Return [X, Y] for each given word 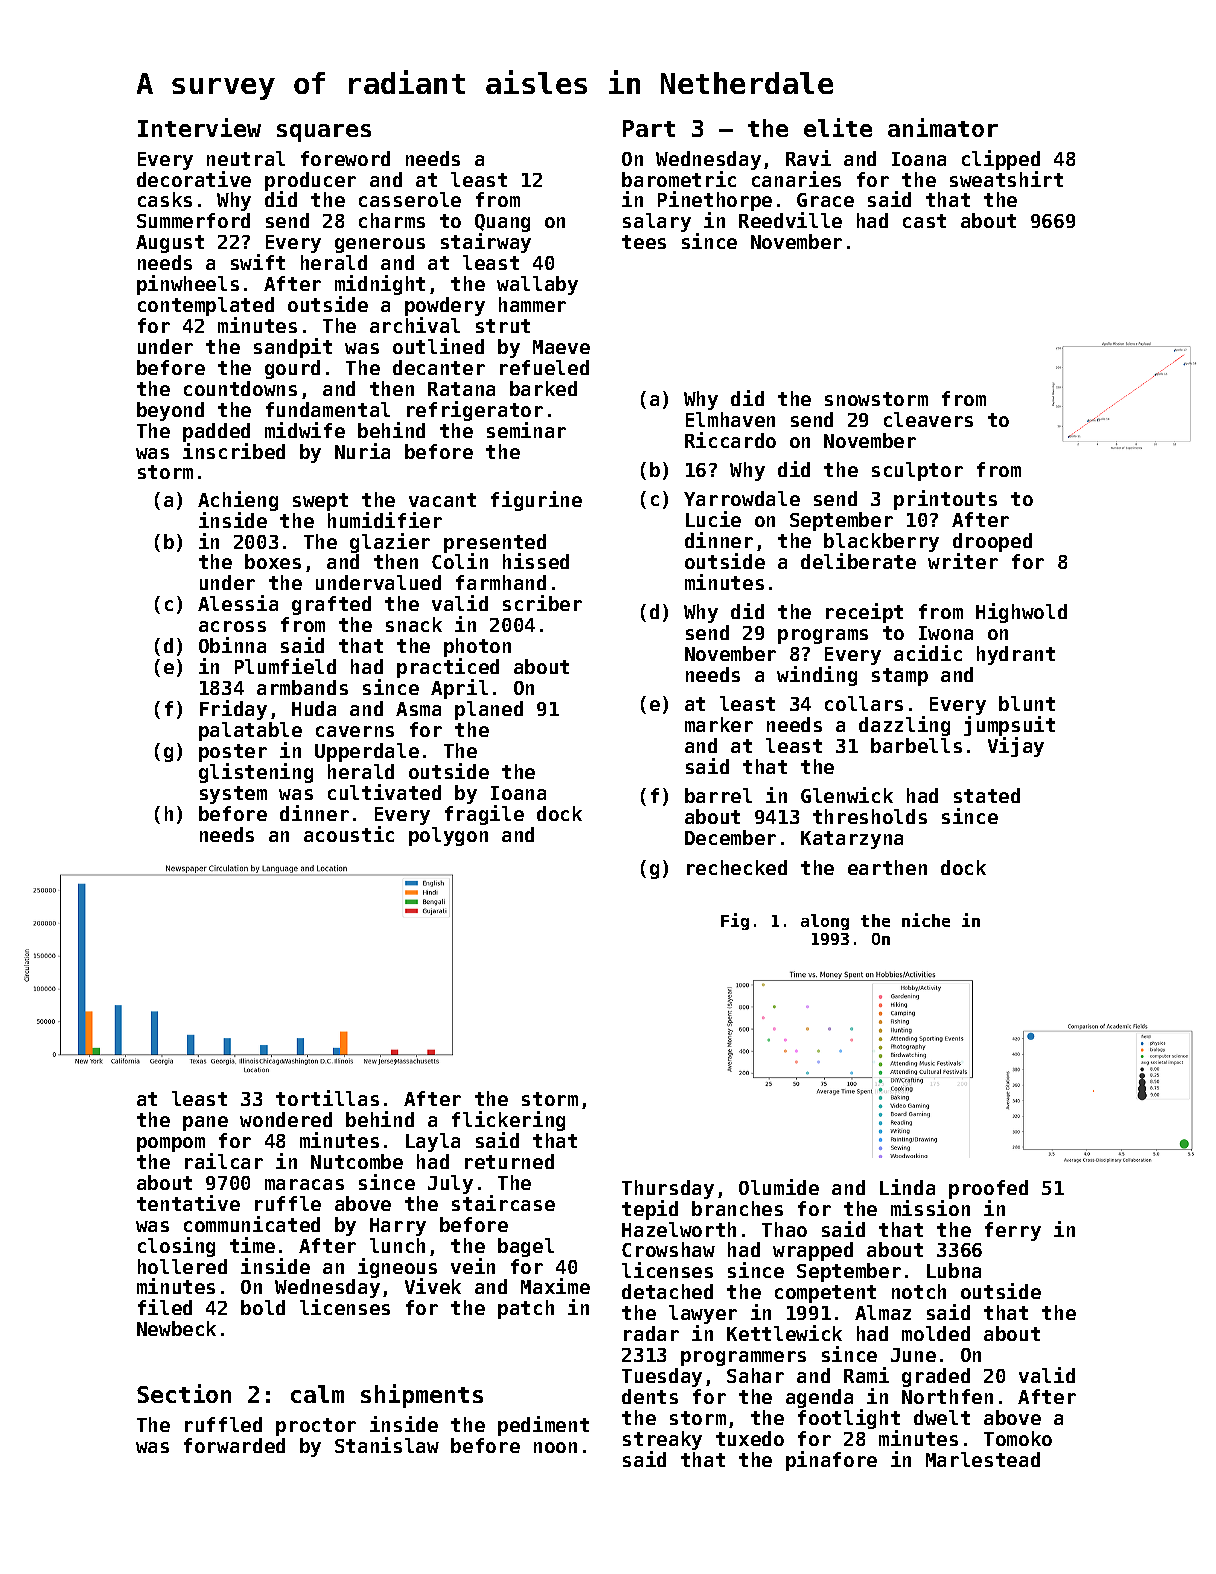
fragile [484, 815]
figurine [536, 501]
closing [176, 1247]
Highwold [1021, 613]
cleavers [928, 419]
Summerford [193, 220]
